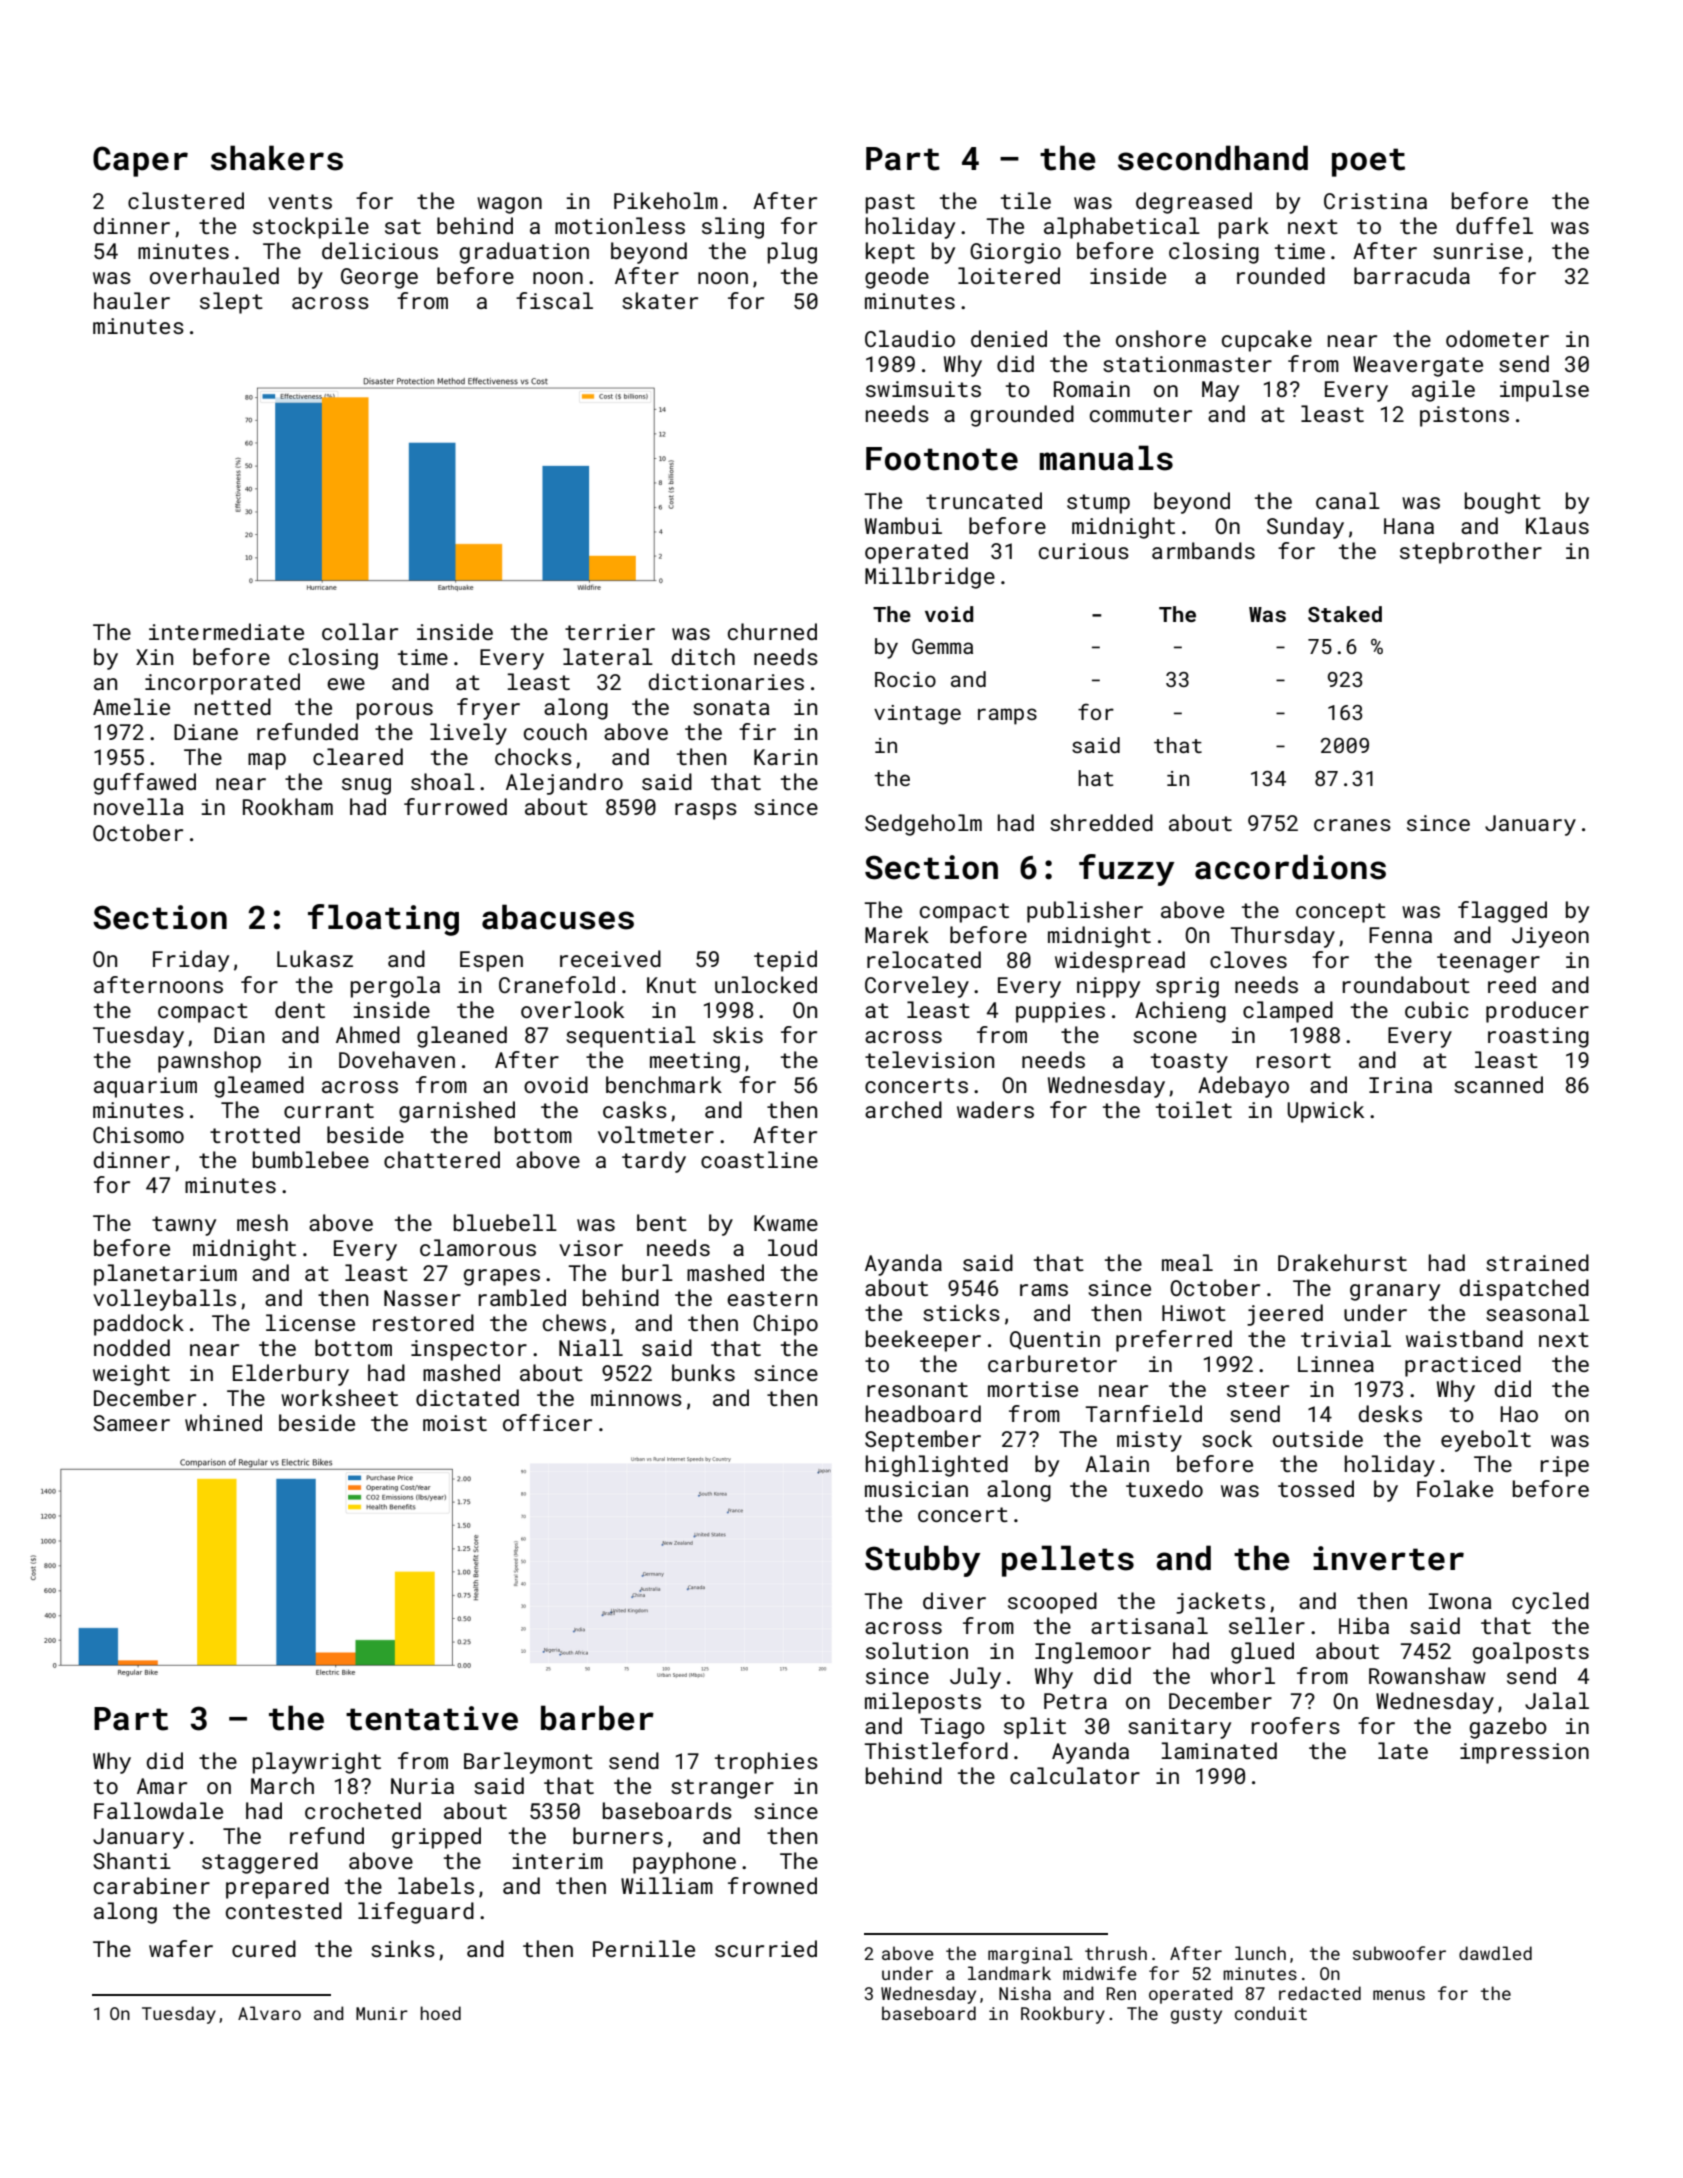 The height and width of the image is (2178, 1683). Describe the element at coordinates (1345, 614) in the image. I see `Staked` at that location.
